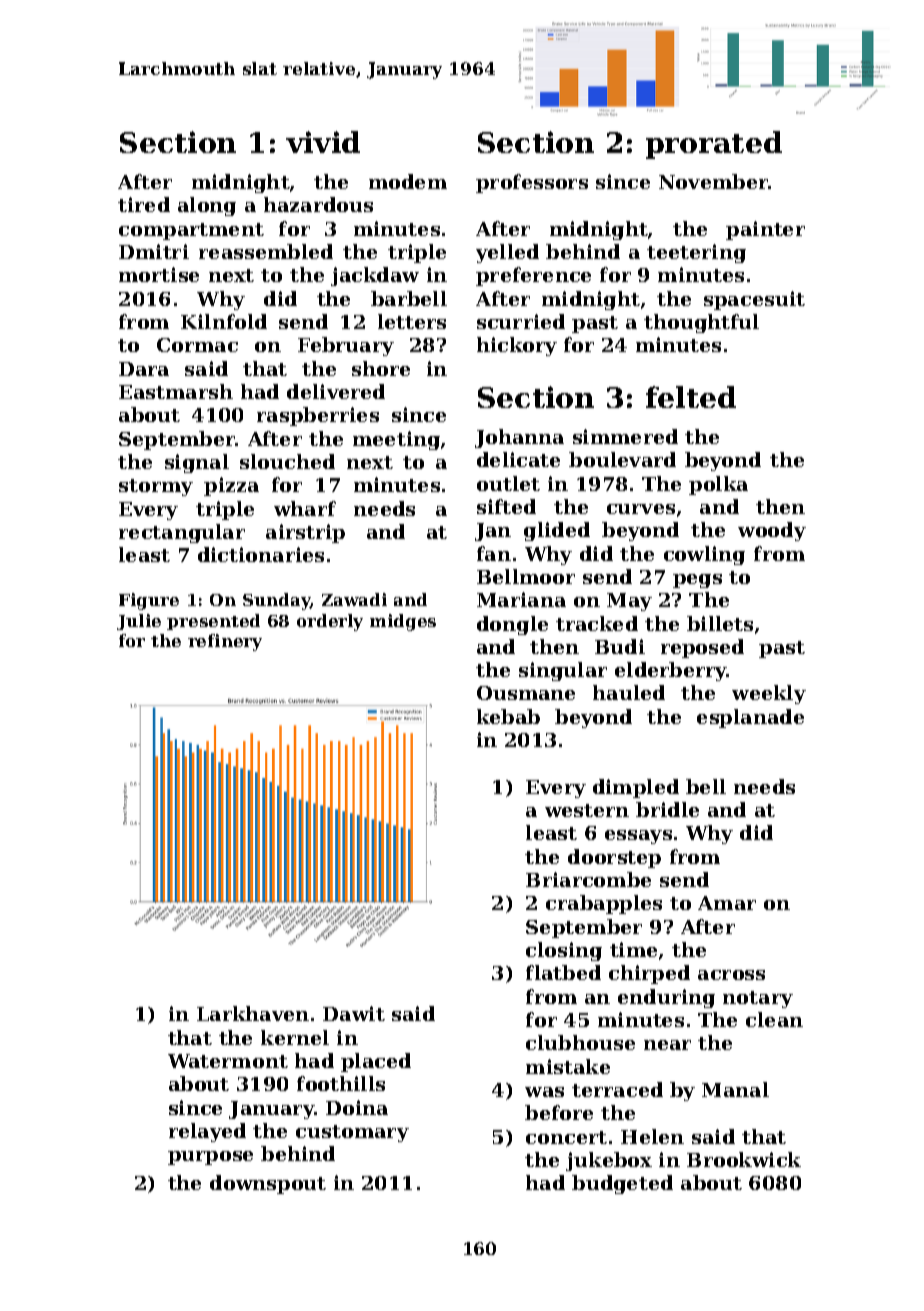 The width and height of the screenshot is (924, 1311). Describe the element at coordinates (641, 509) in the screenshot. I see `curves` at that location.
